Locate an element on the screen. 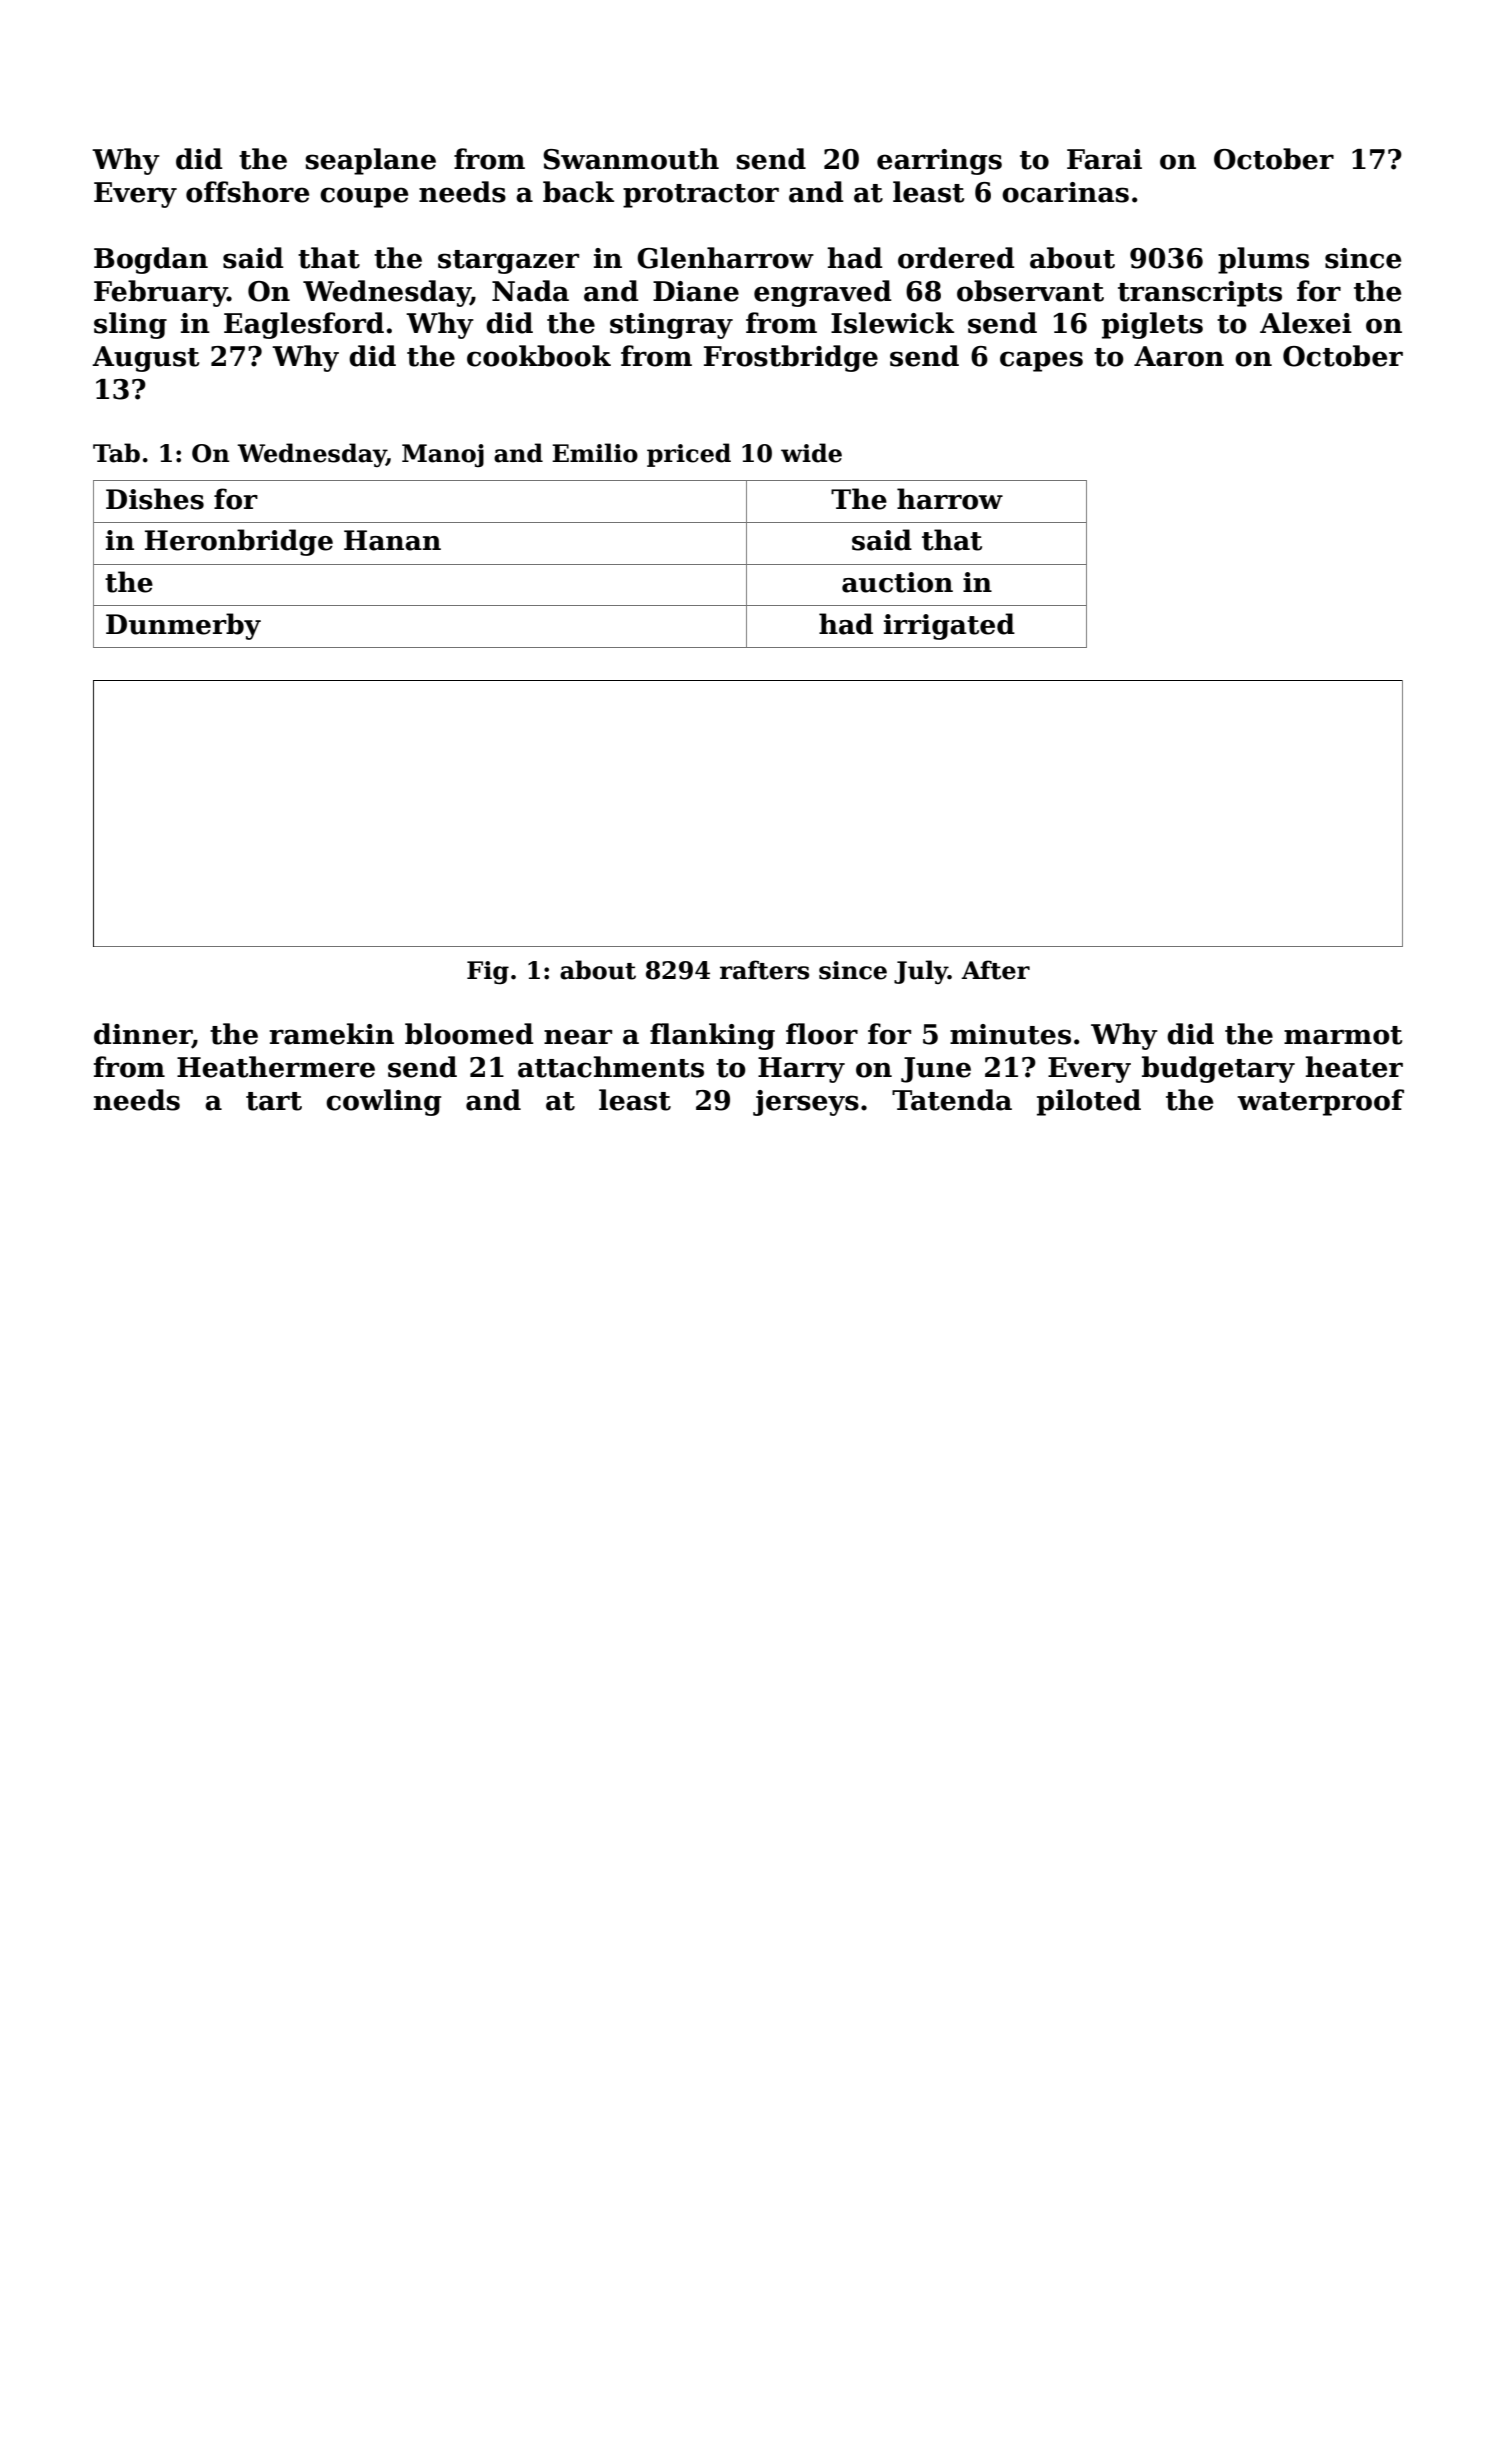 The width and height of the screenshot is (1496, 2464). Swanmouth is located at coordinates (631, 159).
